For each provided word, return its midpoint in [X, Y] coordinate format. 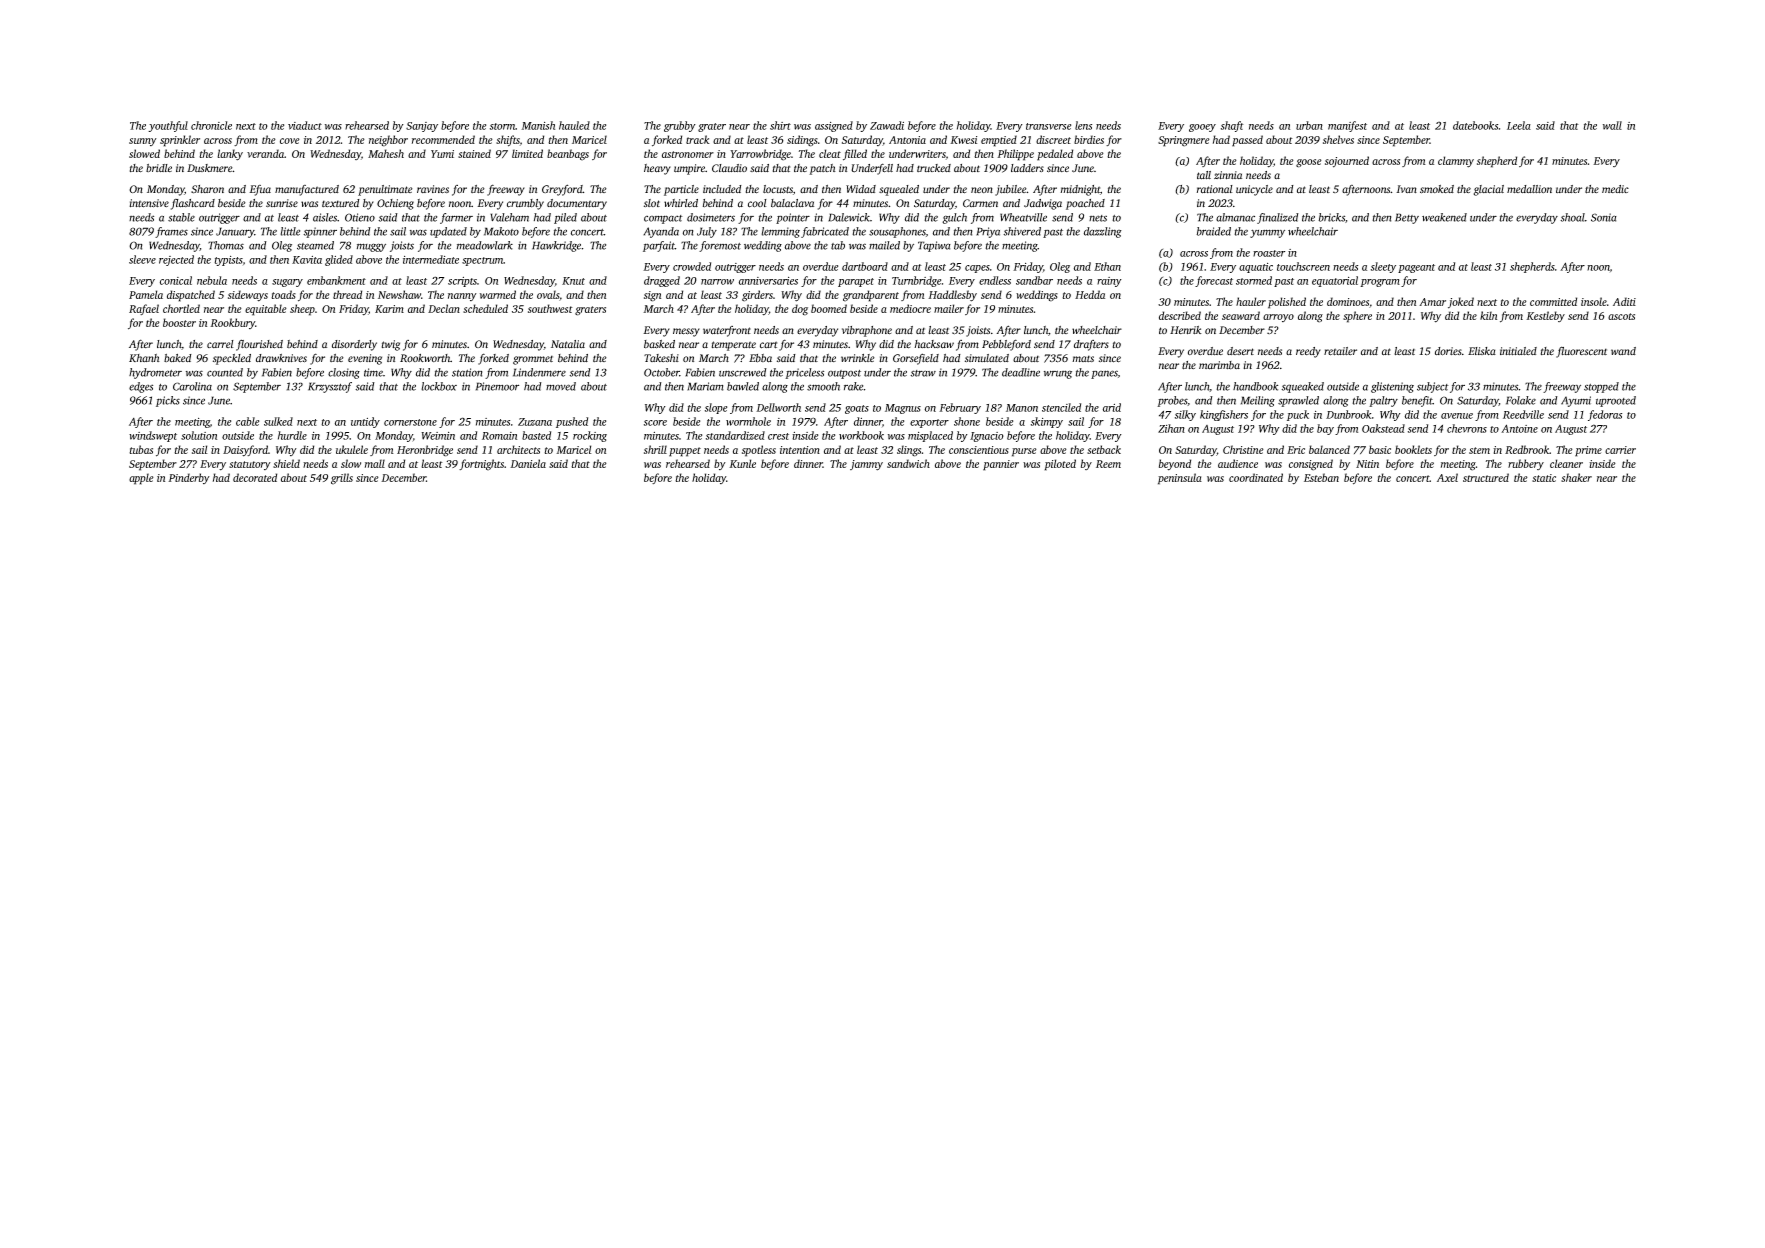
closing [344, 373]
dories [1448, 351]
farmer [456, 218]
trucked [934, 168]
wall [1612, 125]
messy [686, 332]
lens [1083, 125]
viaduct [305, 125]
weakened [1444, 217]
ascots [1621, 316]
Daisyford [245, 451]
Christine [1243, 449]
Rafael [144, 309]
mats [1083, 358]
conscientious [979, 450]
